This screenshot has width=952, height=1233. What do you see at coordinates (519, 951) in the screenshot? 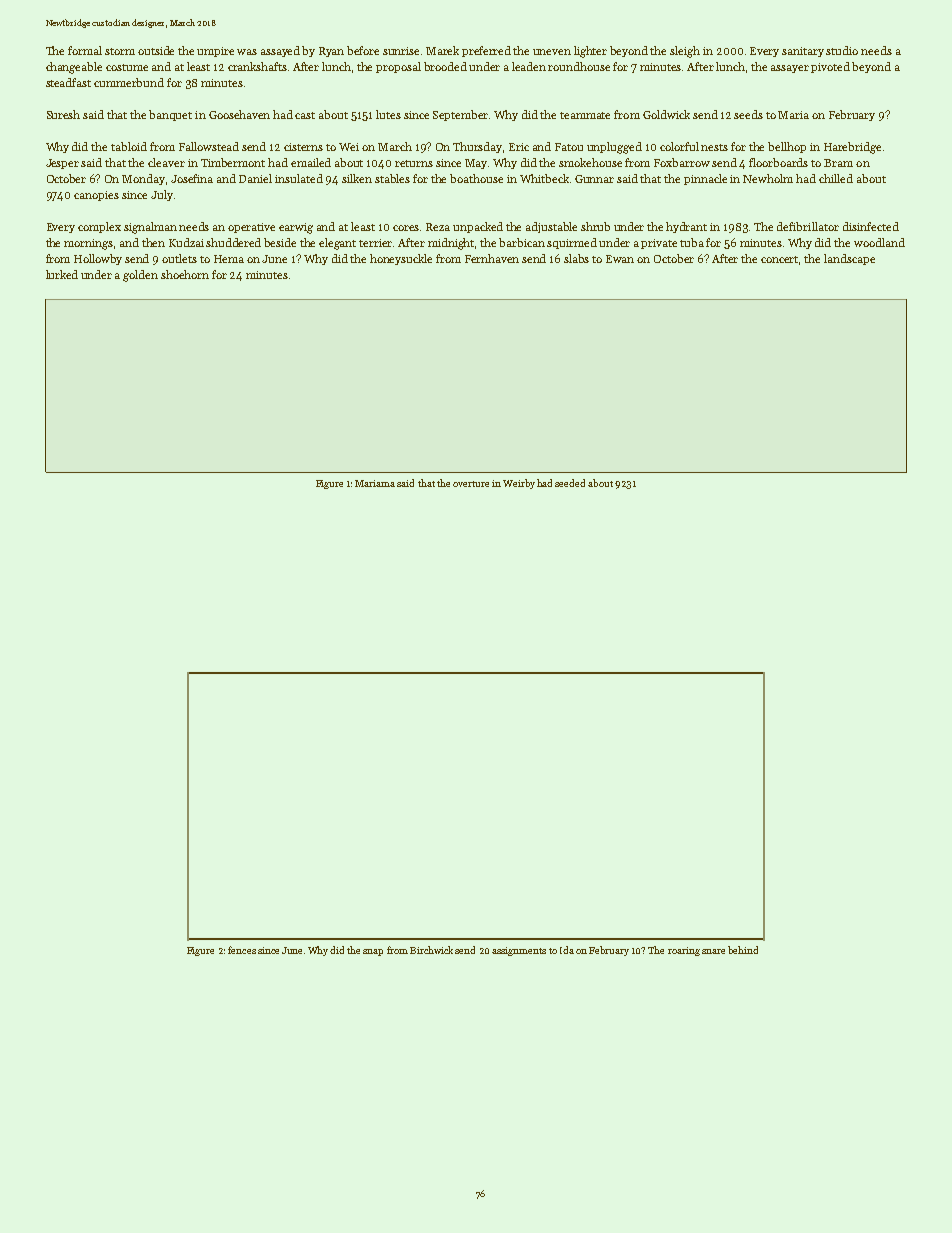
I see `assignments` at bounding box center [519, 951].
